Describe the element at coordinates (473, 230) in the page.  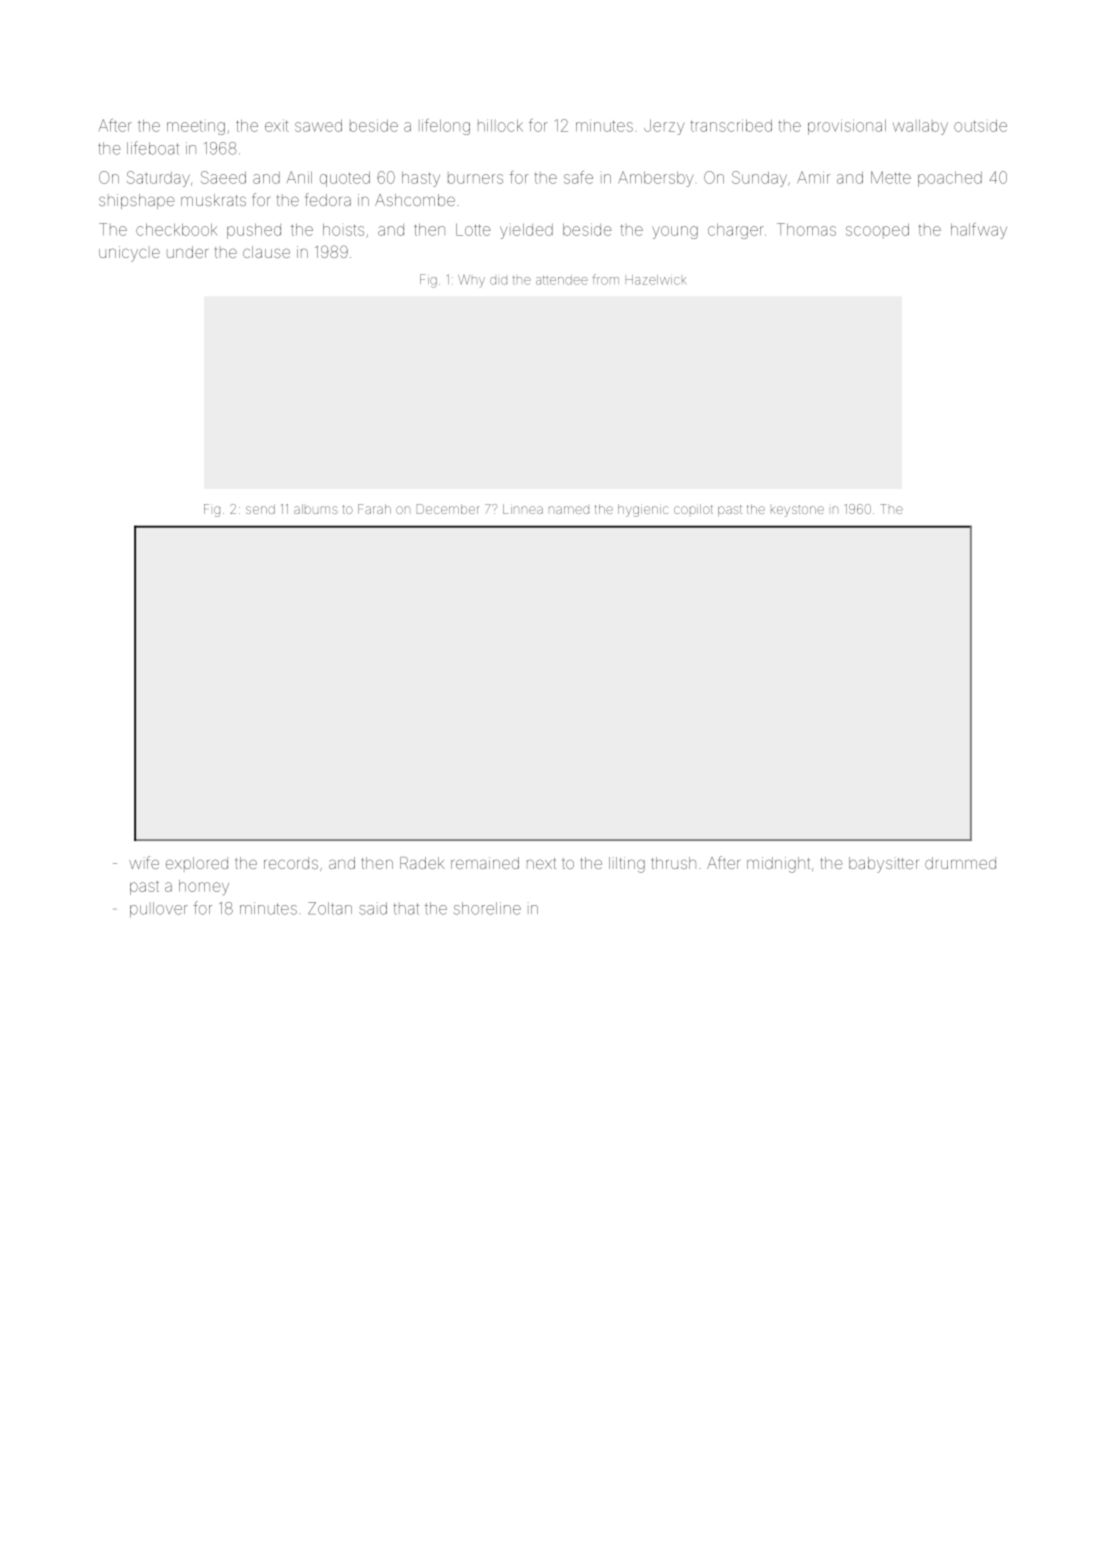
I see `Lotte` at that location.
